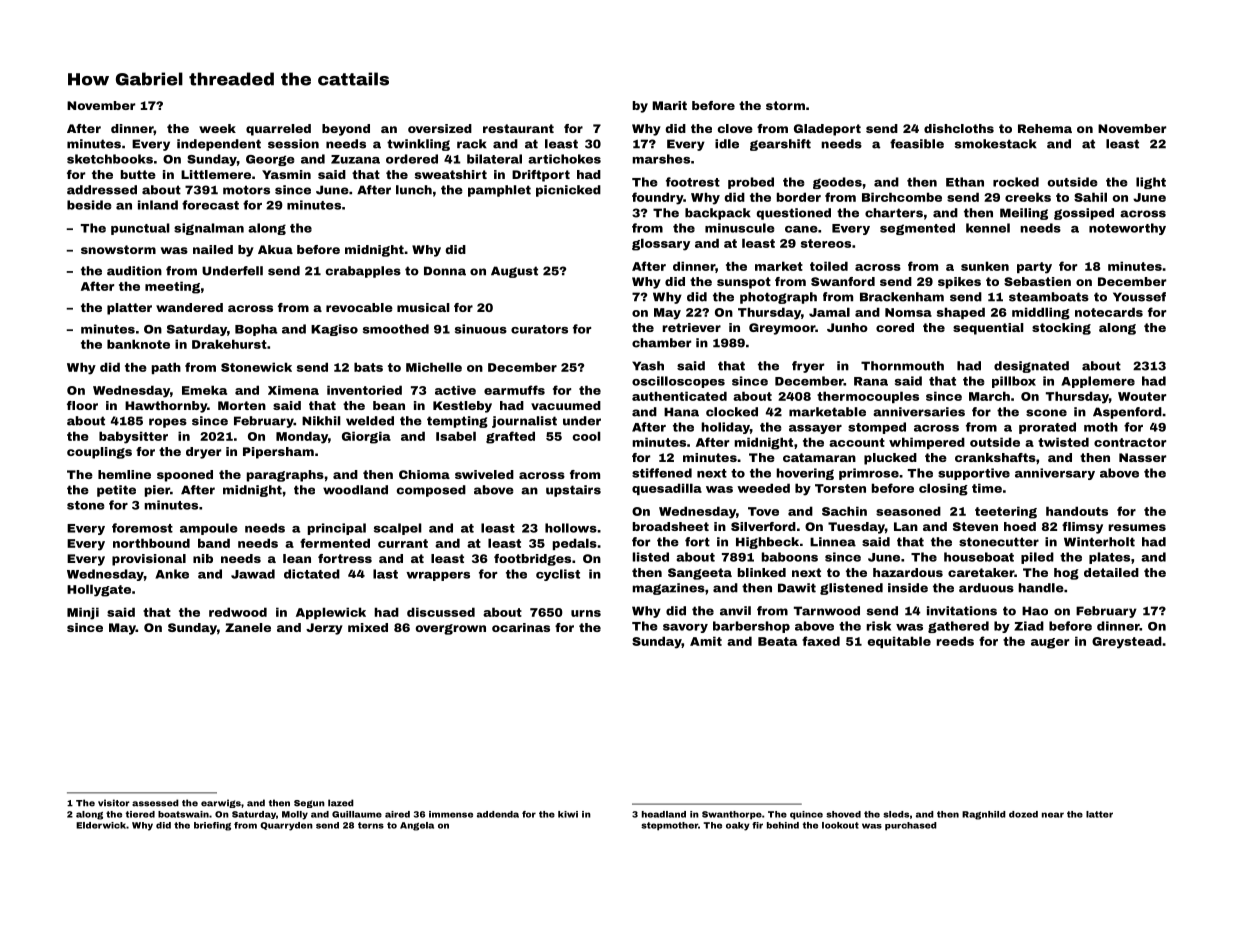  I want to click on auger, so click(1050, 643).
